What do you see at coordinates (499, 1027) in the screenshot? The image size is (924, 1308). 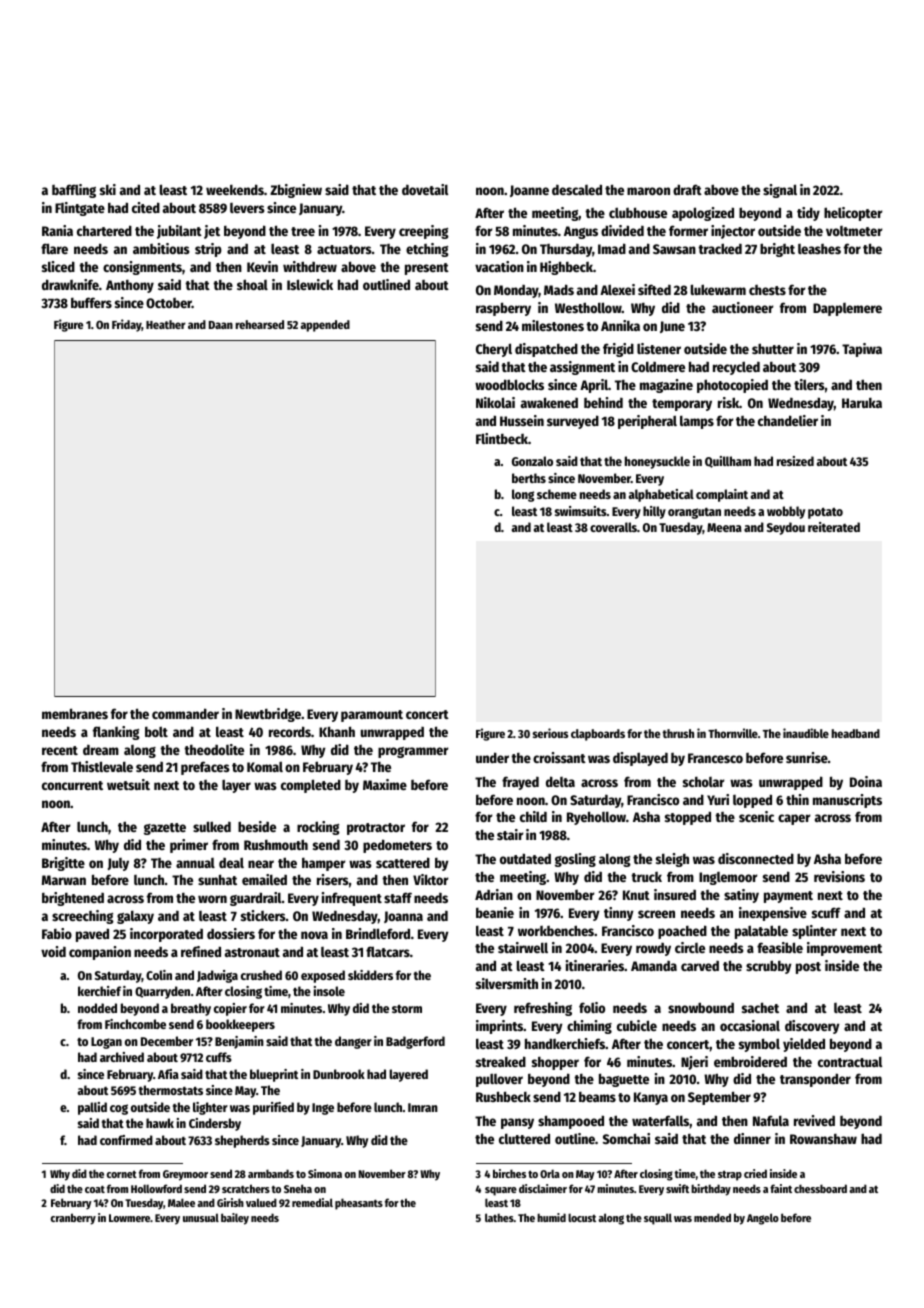 I see `imprints` at bounding box center [499, 1027].
